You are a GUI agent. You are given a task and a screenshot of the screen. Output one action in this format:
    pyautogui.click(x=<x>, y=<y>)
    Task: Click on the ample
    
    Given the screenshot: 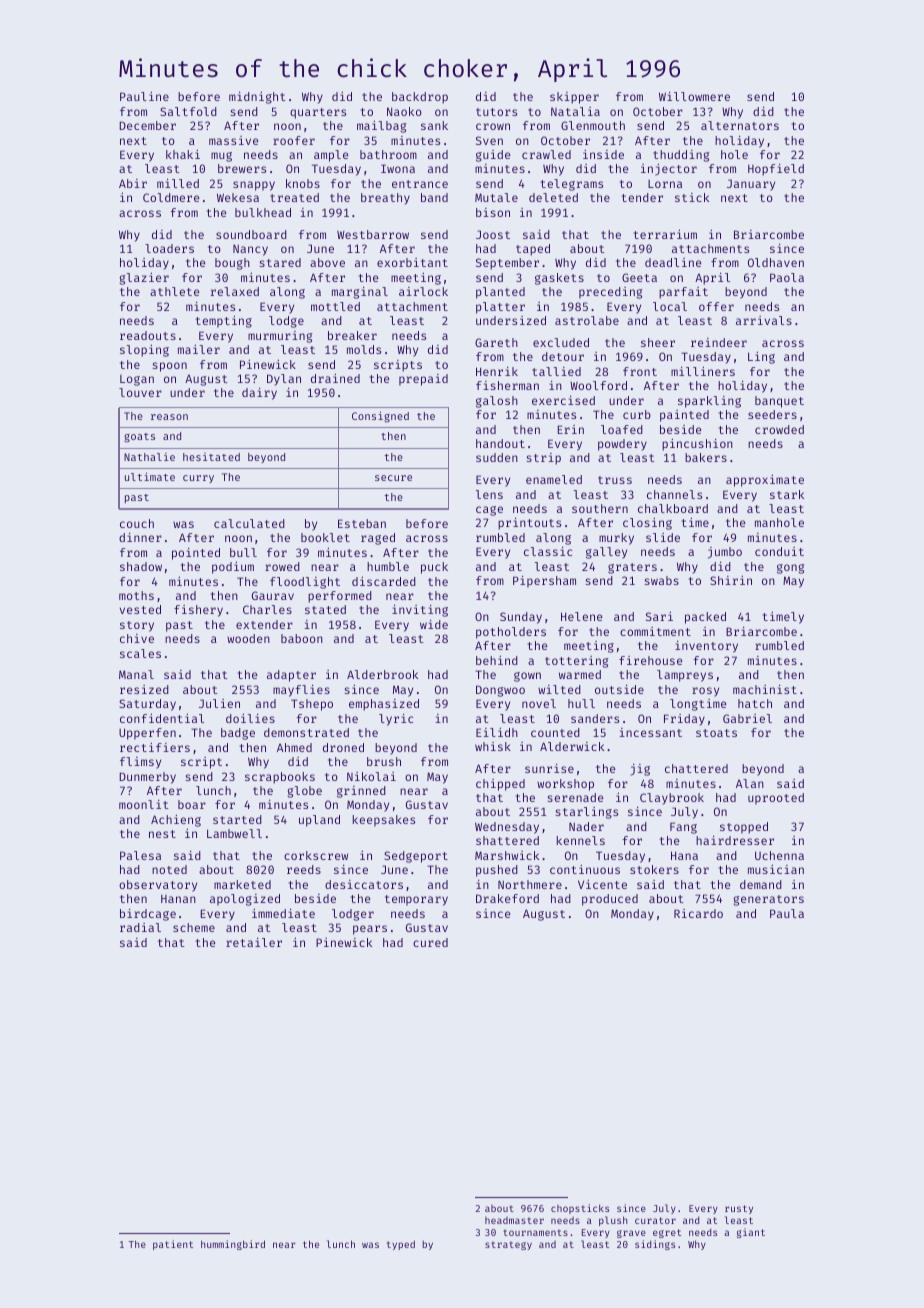 What is the action you would take?
    pyautogui.click(x=331, y=156)
